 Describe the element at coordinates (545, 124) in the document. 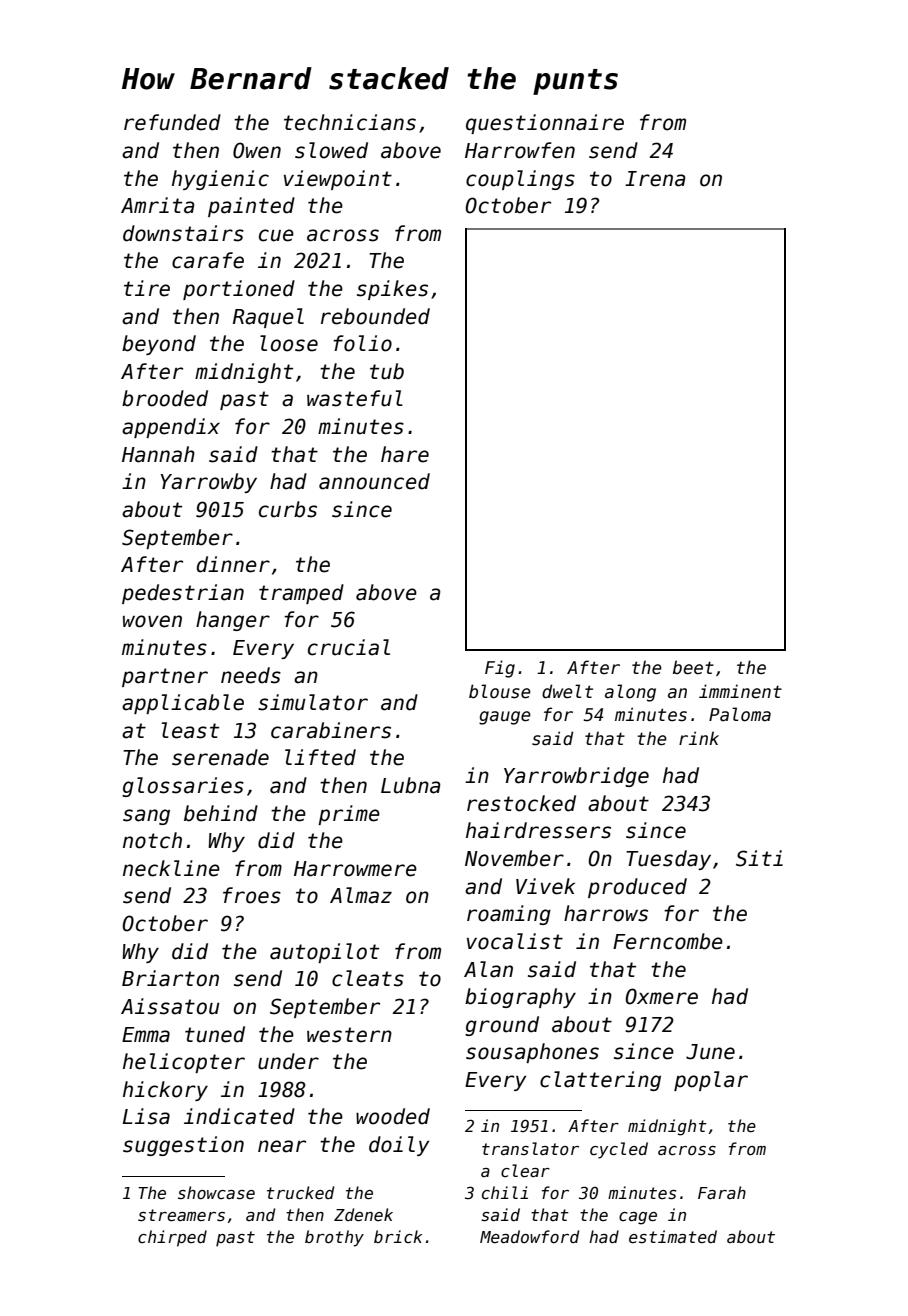

I see `questionnaire` at that location.
